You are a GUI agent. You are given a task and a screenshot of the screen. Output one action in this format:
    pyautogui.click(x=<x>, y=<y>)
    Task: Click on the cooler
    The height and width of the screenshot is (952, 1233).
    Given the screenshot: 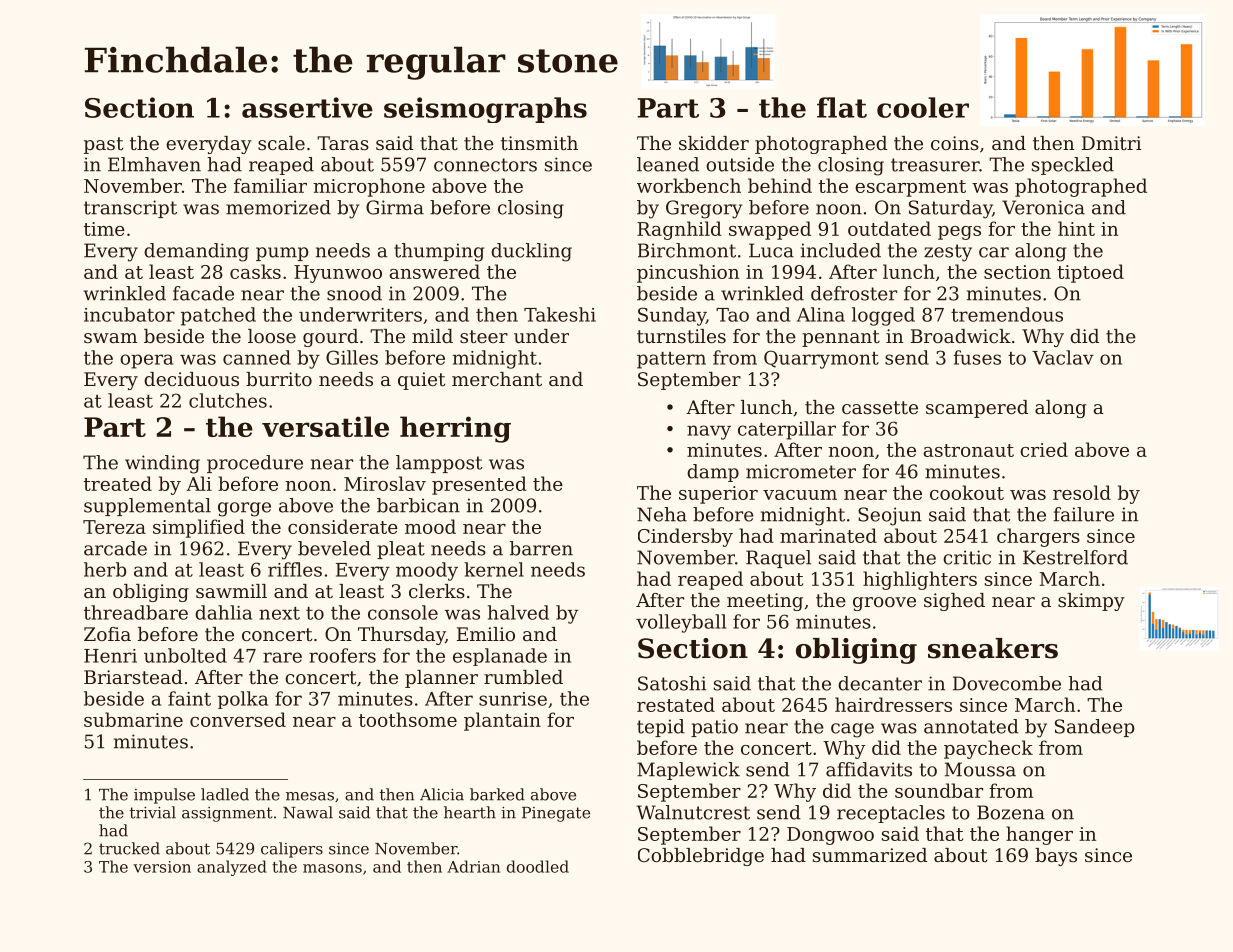 What is the action you would take?
    pyautogui.click(x=923, y=107)
